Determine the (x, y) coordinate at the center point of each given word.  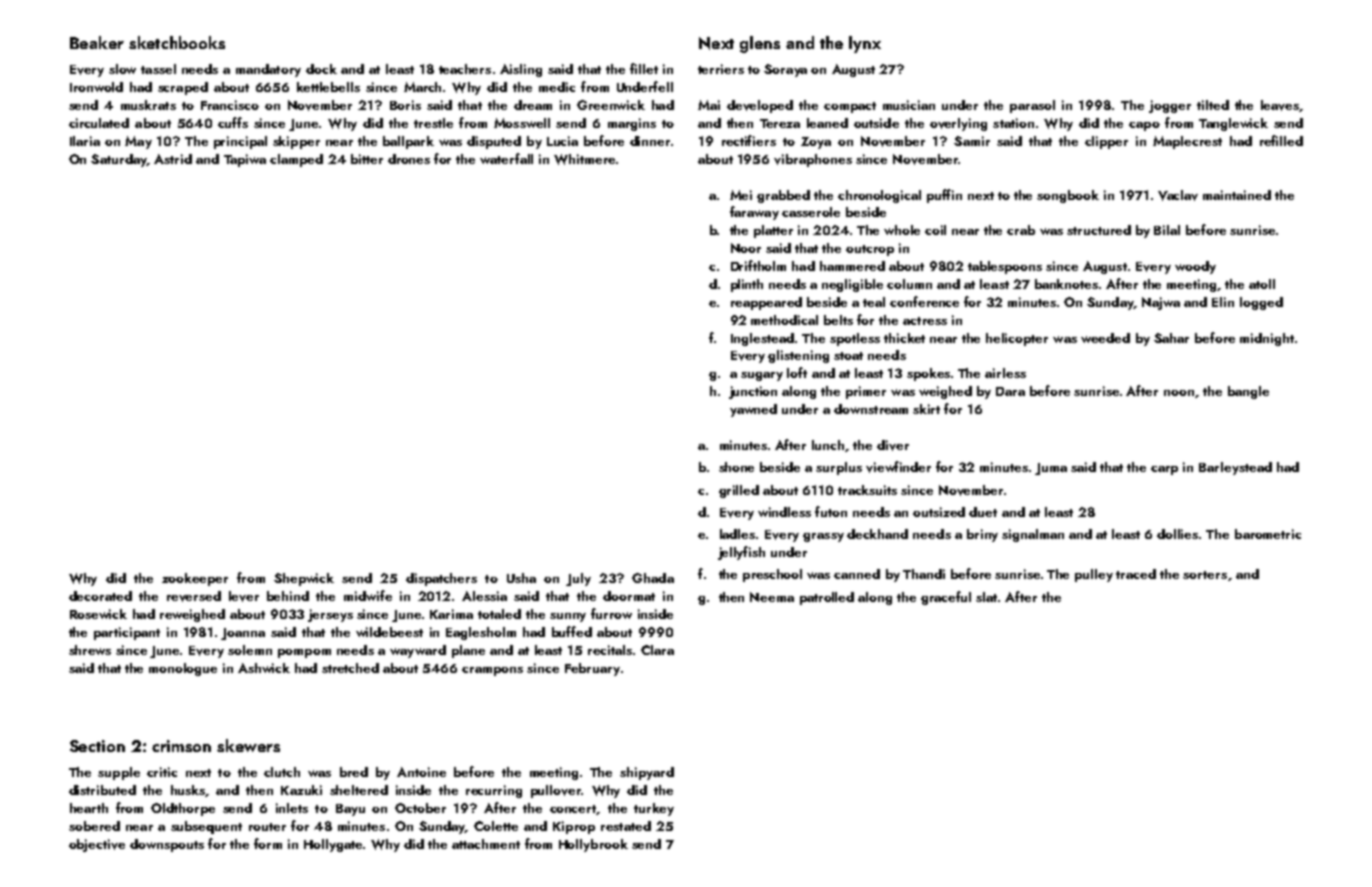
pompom (304, 653)
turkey (654, 809)
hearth (89, 808)
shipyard (647, 773)
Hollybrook (593, 845)
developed (760, 106)
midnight (1267, 339)
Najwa (1161, 303)
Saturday (119, 160)
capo (1144, 126)
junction (753, 392)
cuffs (233, 122)
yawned (753, 410)
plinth (747, 285)
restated (626, 826)
